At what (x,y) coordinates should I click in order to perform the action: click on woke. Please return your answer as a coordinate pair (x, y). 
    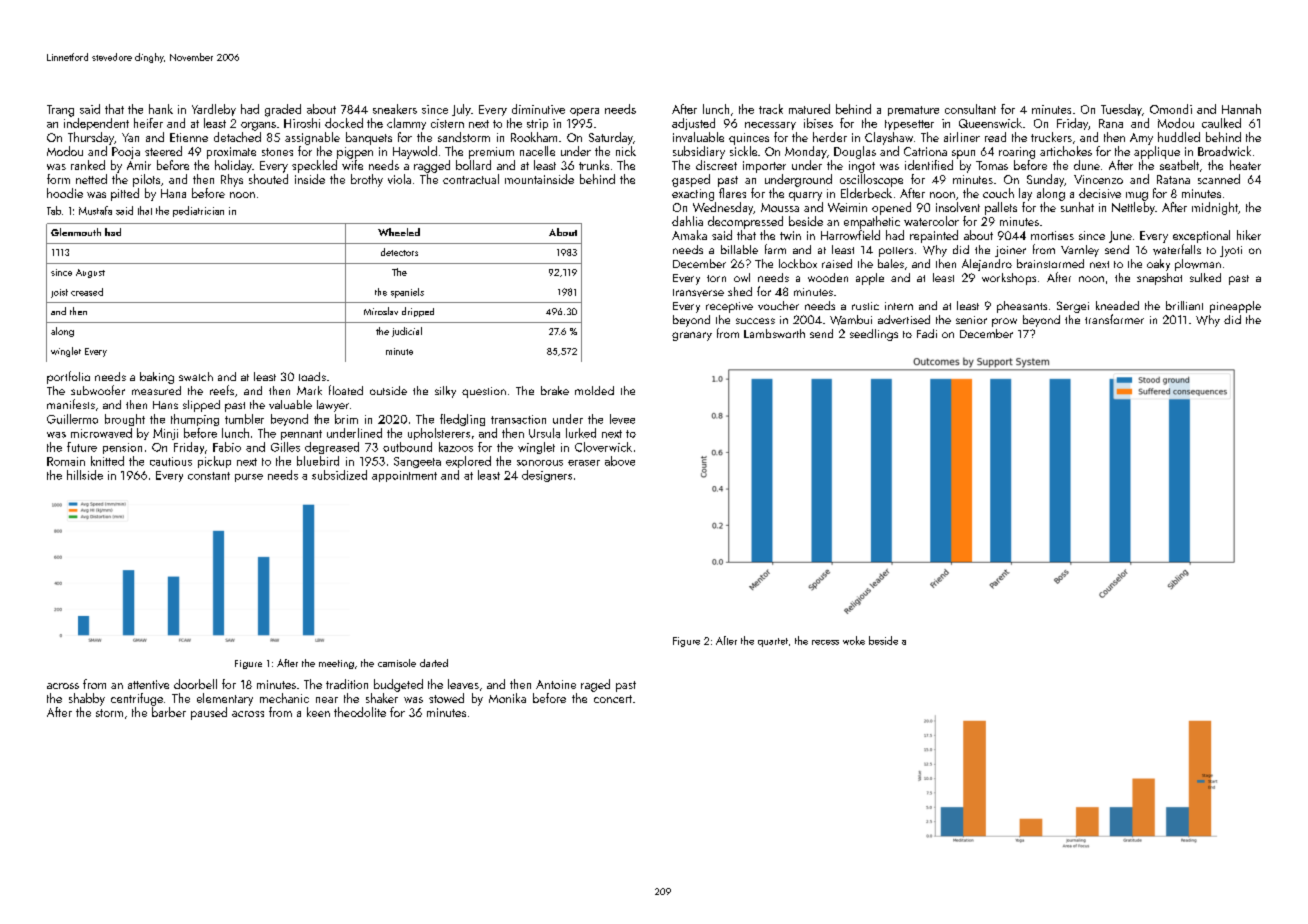
    Looking at the image, I should click on (854, 640).
